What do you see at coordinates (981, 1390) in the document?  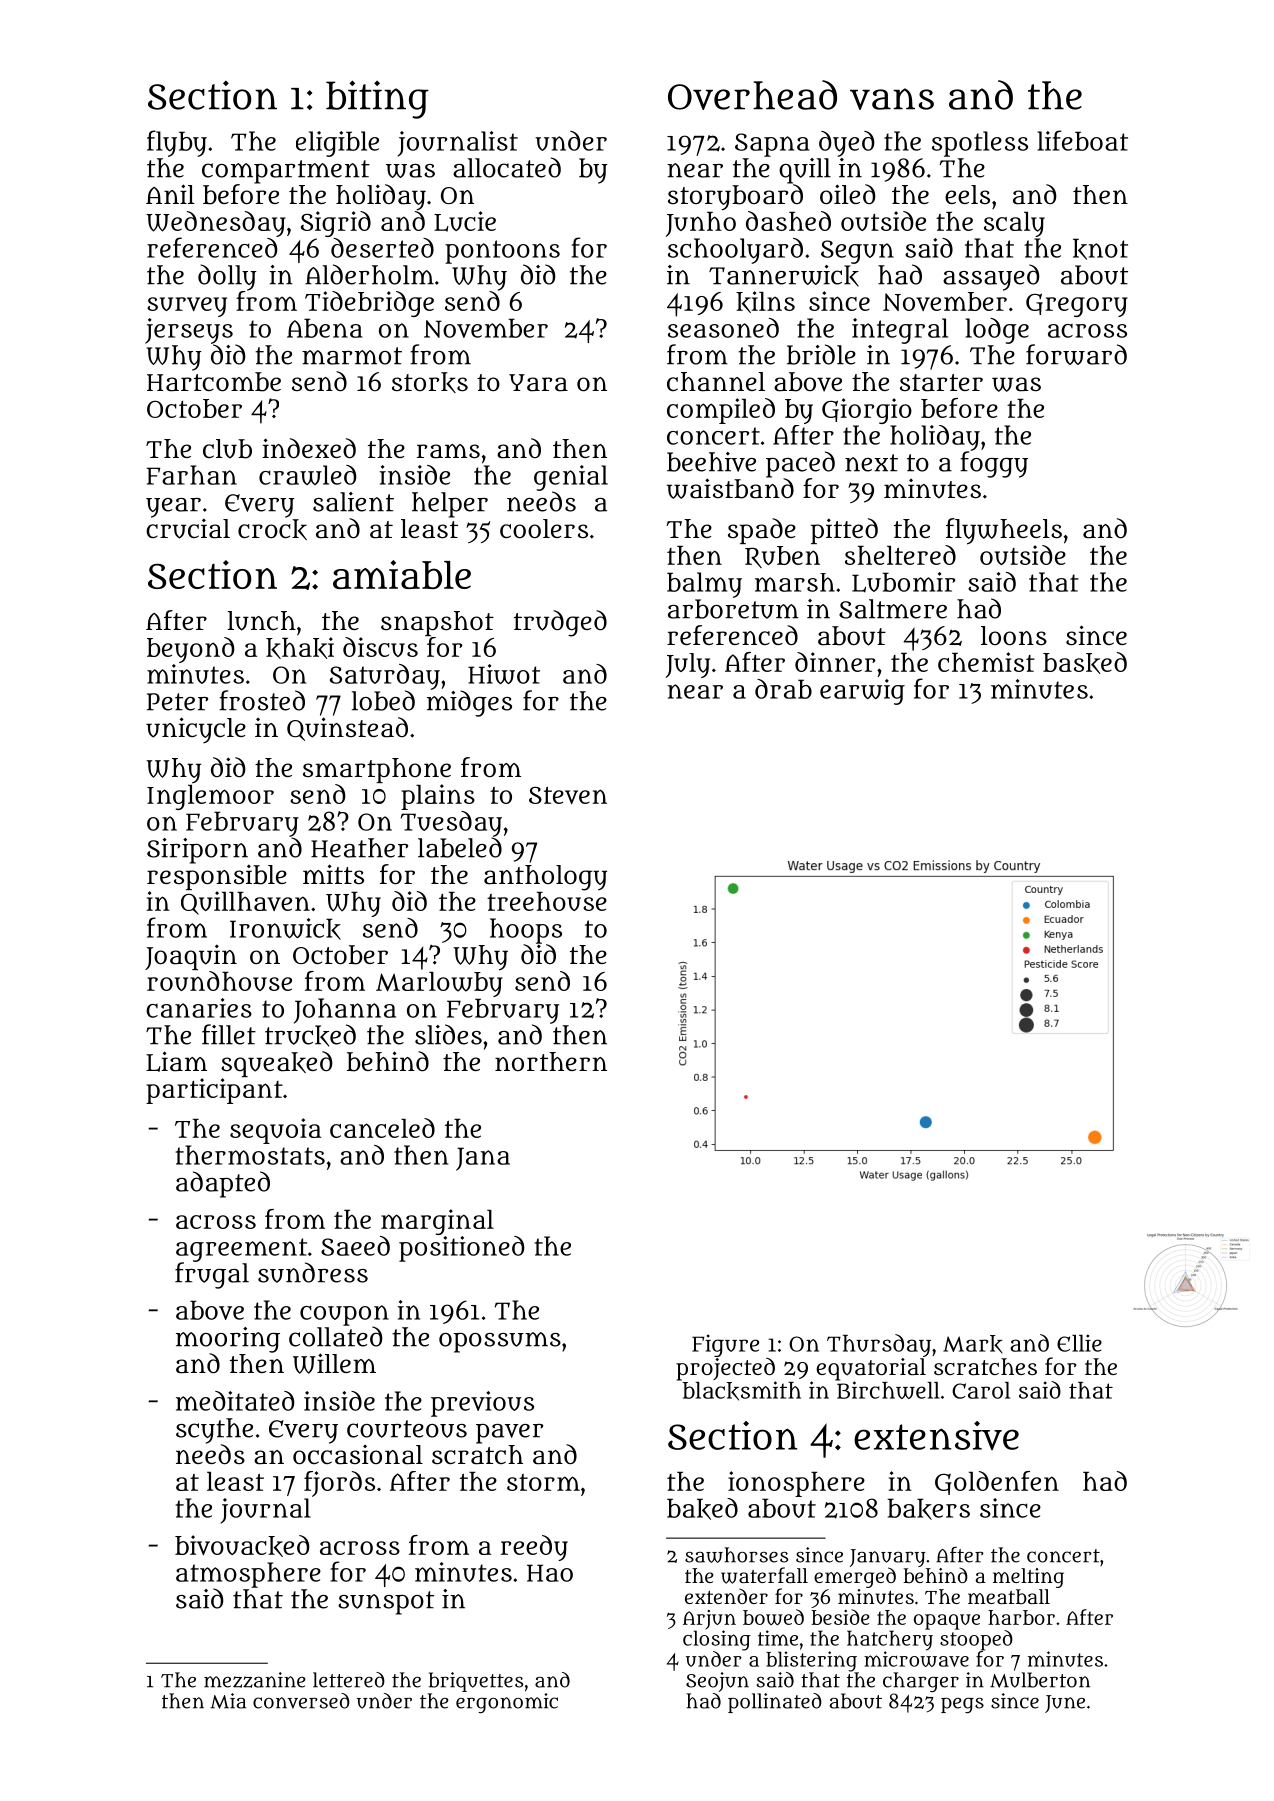 I see `Carol` at bounding box center [981, 1390].
